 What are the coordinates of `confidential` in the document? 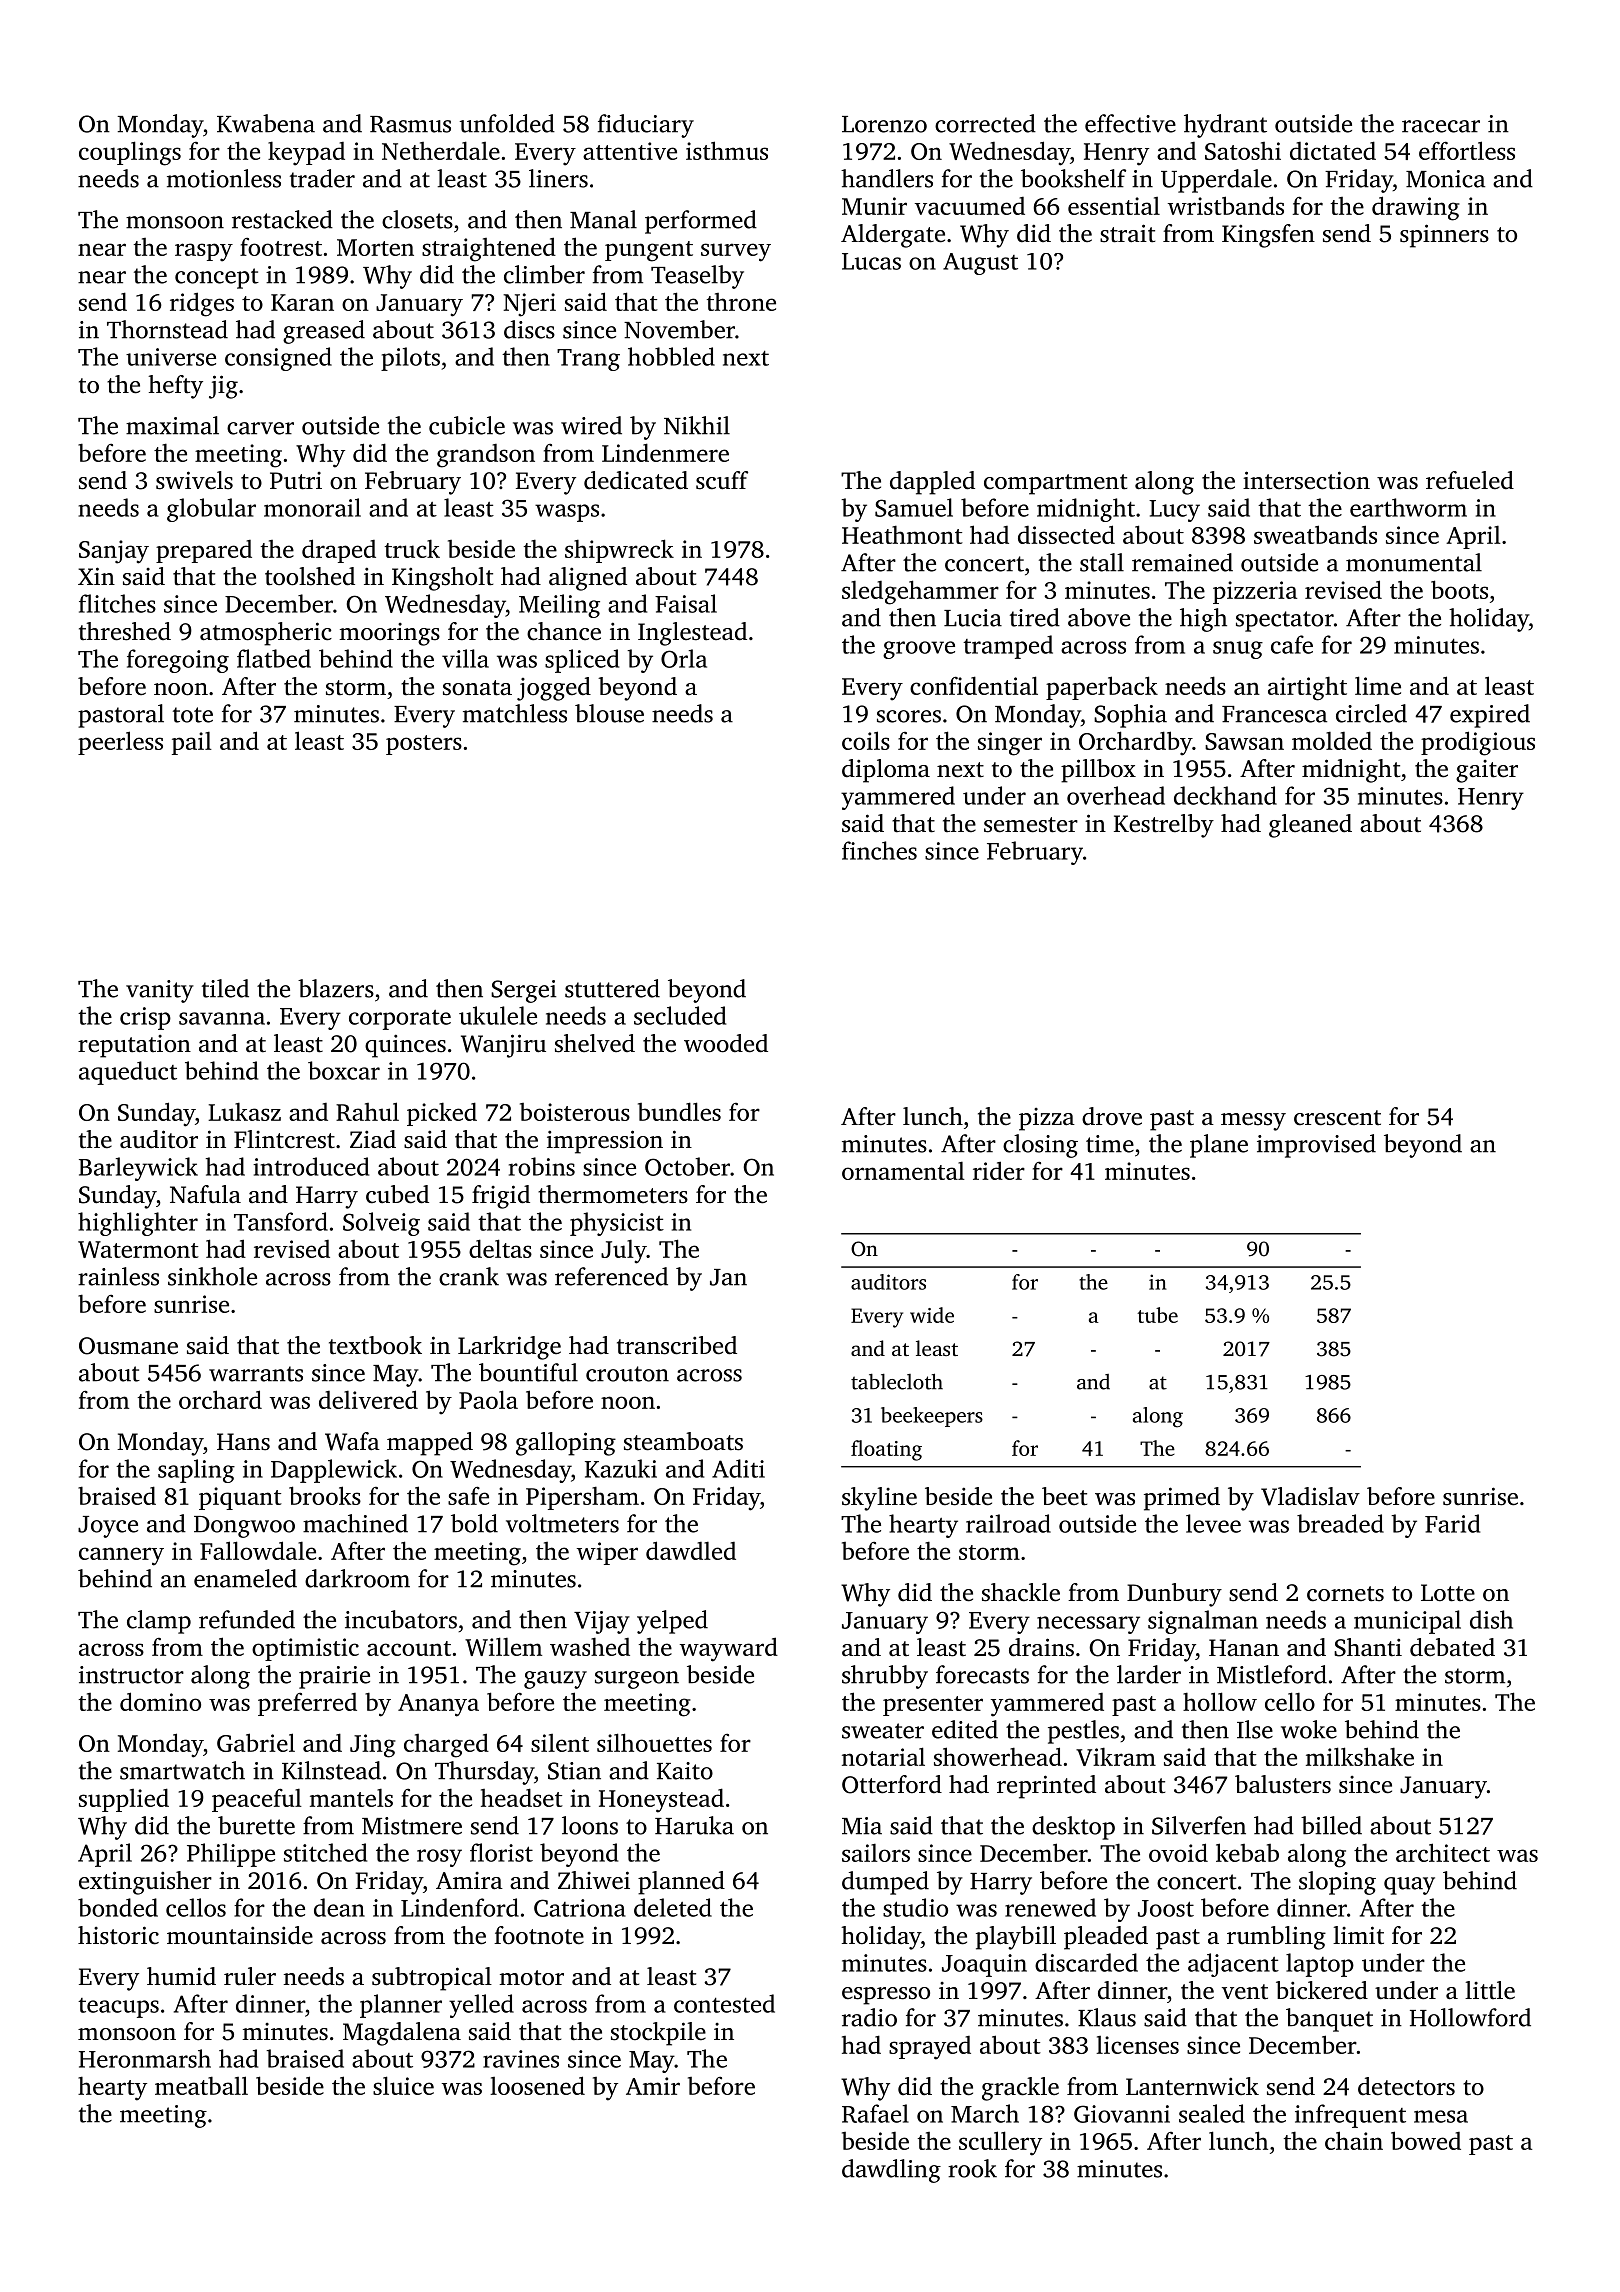 It's located at (974, 685).
